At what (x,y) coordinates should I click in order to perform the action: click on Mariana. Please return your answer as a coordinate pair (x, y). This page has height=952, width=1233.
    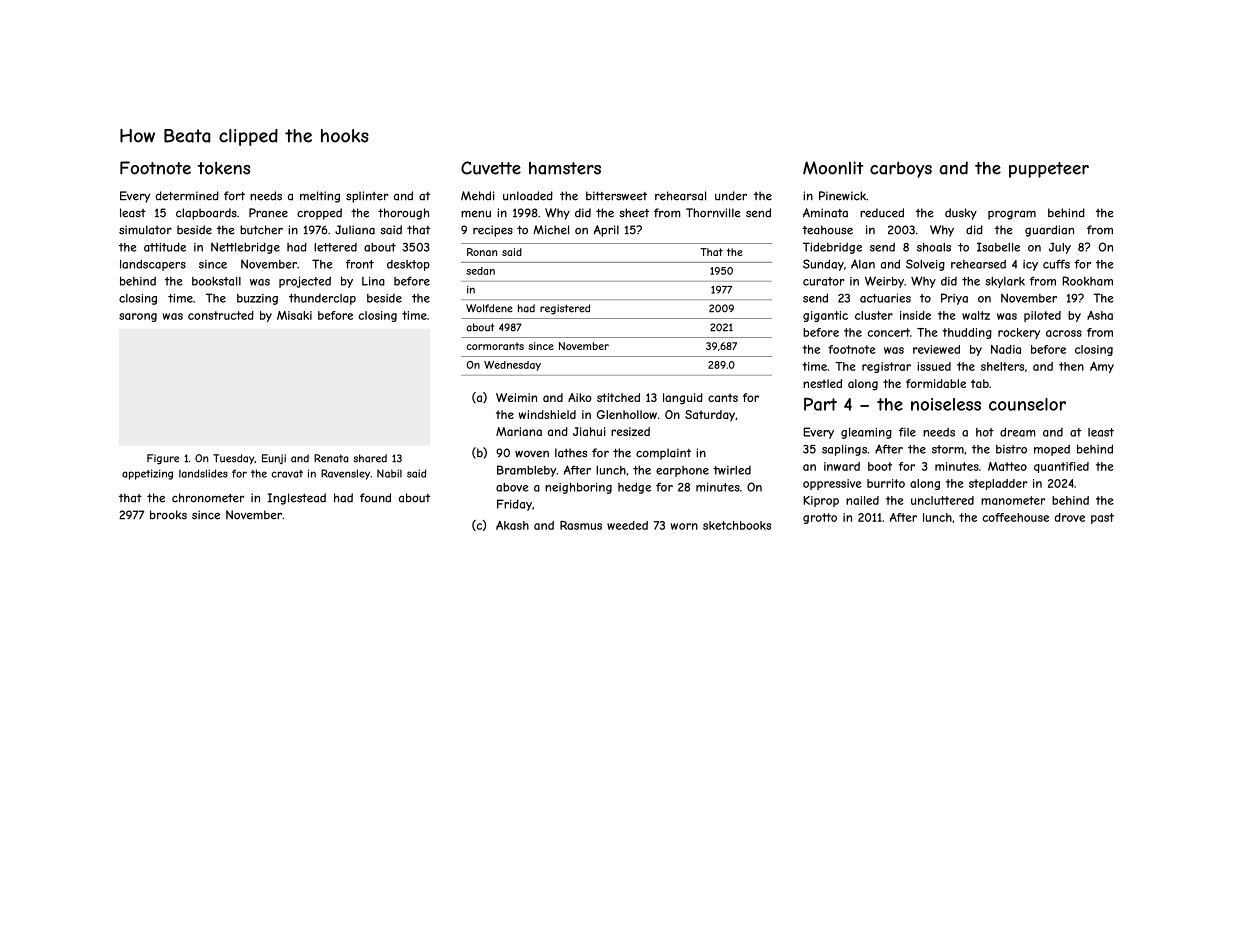
    Looking at the image, I should click on (519, 431).
